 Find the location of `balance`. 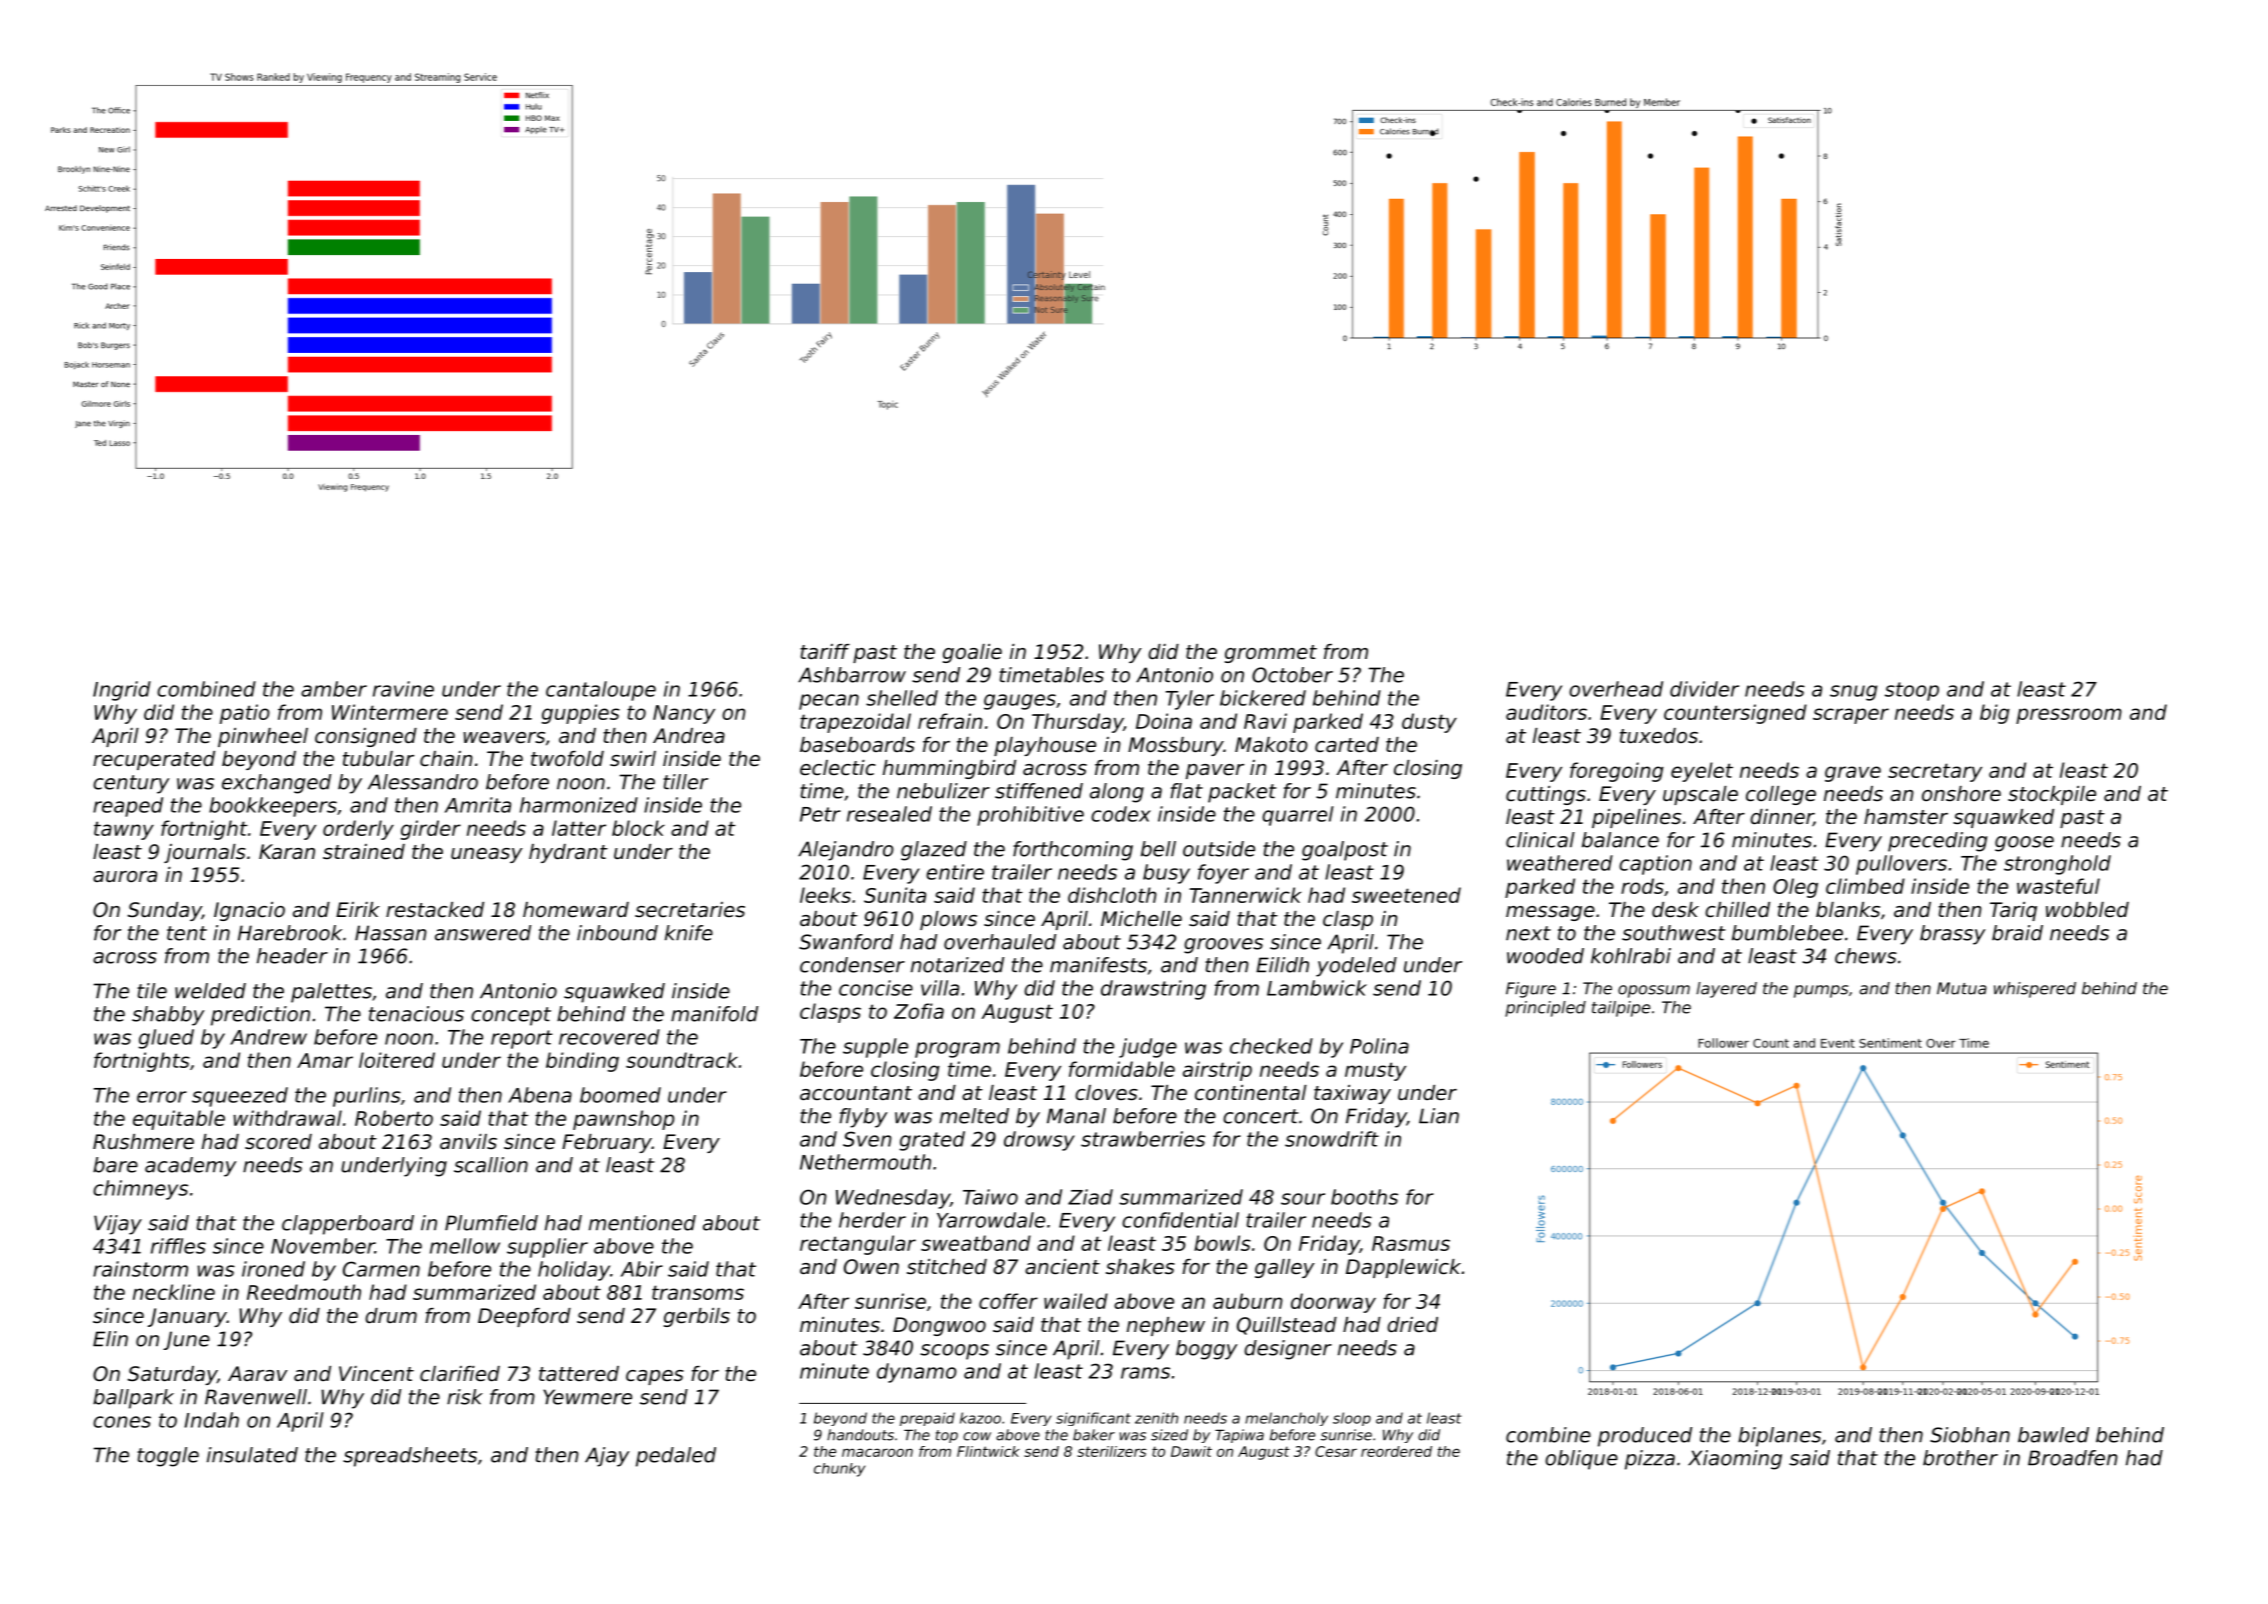

balance is located at coordinates (1620, 840).
